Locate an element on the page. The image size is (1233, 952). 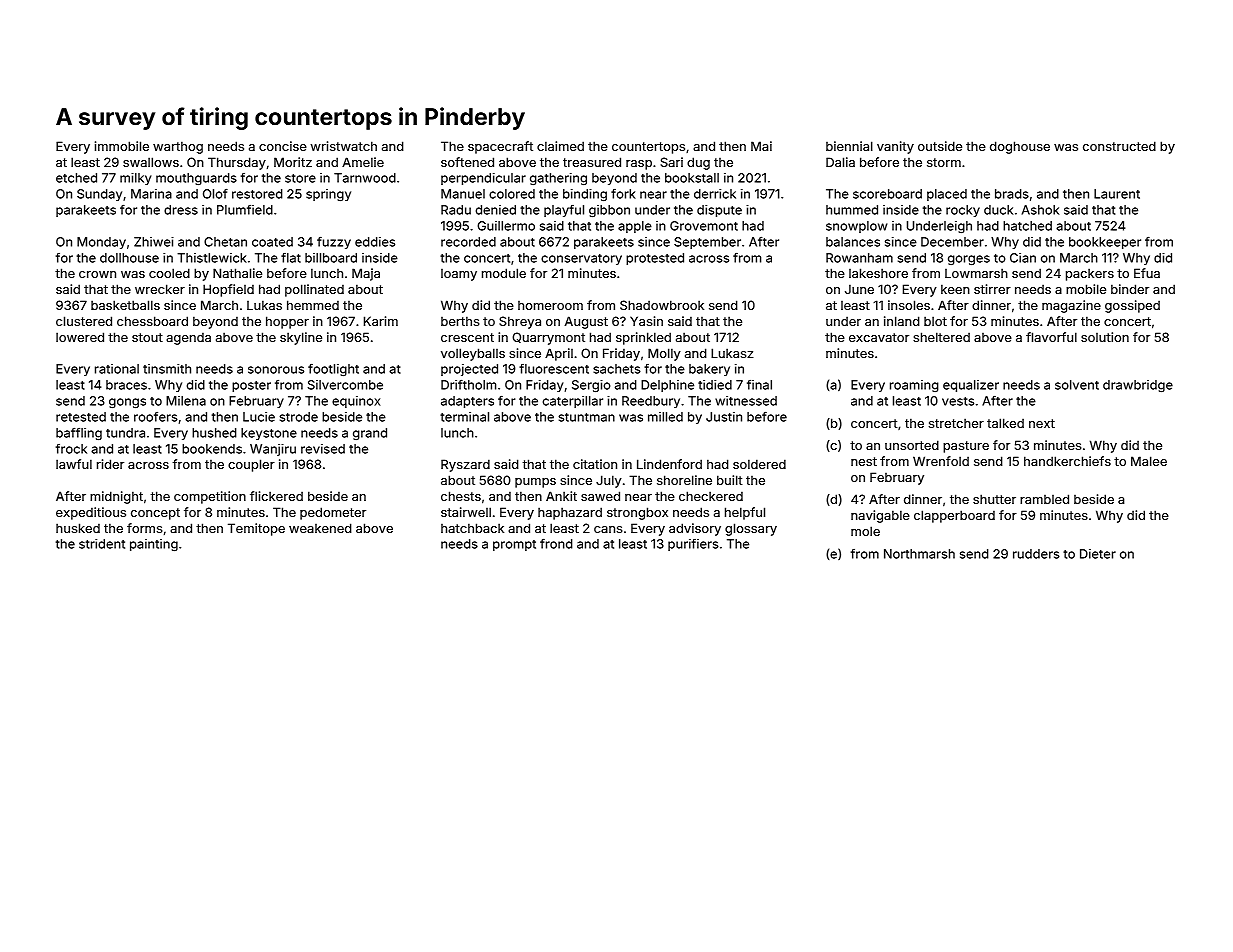
etched is located at coordinates (76, 178).
